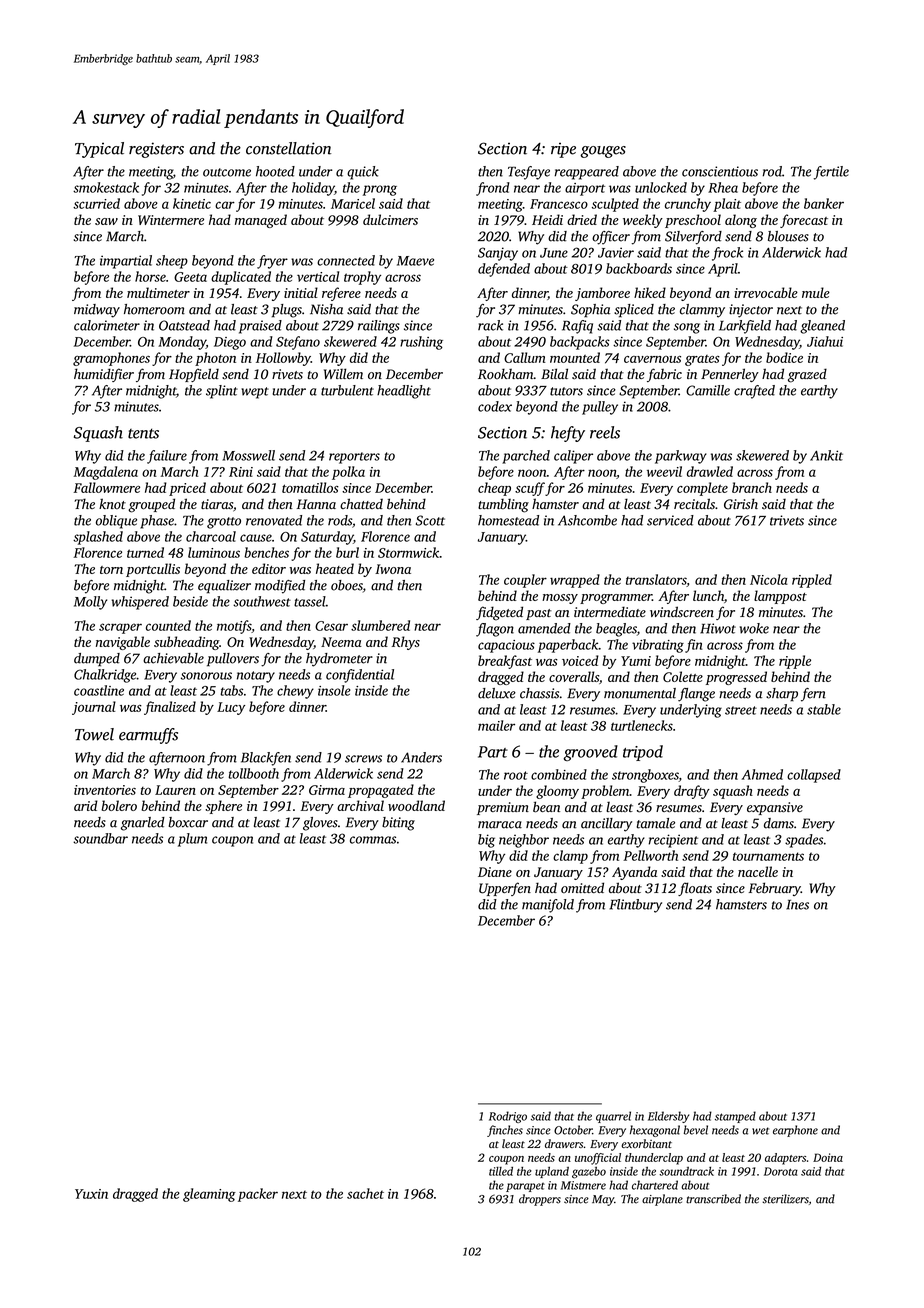 This page has height=1308, width=924. I want to click on finches, so click(505, 1131).
